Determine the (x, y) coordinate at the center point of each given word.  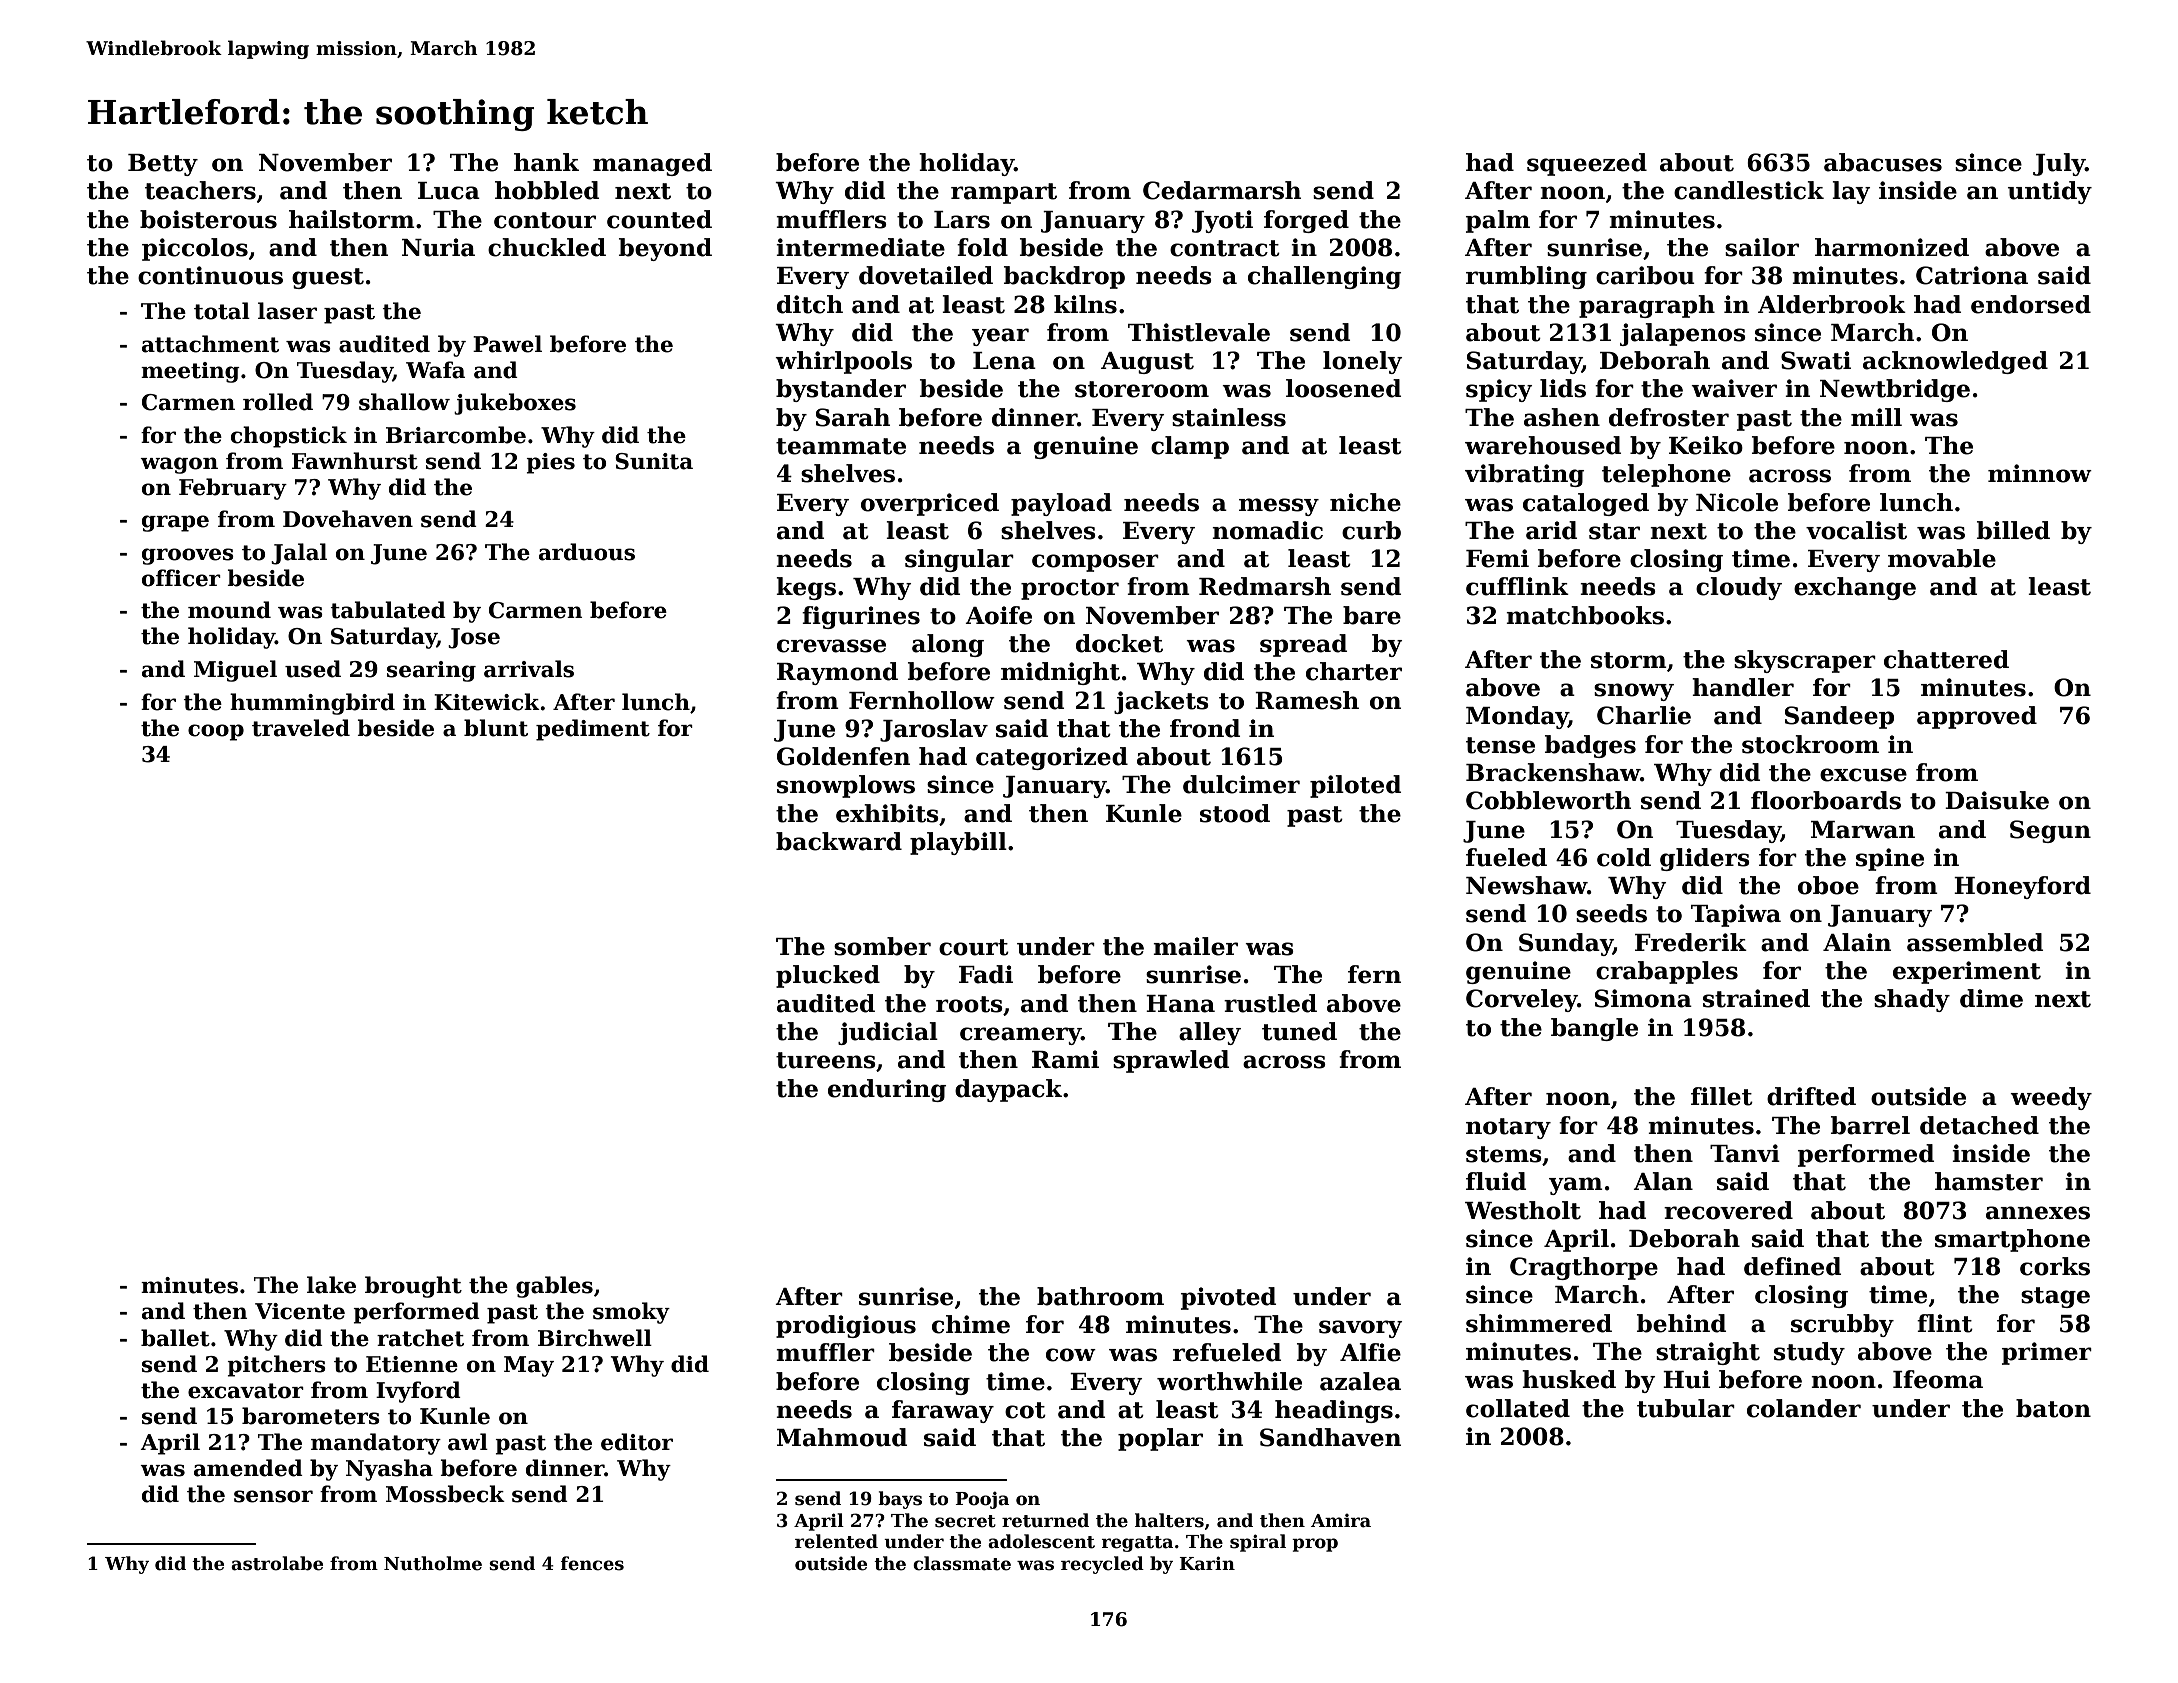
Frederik (1691, 942)
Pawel (507, 344)
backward (839, 841)
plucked (828, 976)
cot (1025, 1410)
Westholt (1523, 1210)
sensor (273, 1496)
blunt (496, 728)
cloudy (1739, 588)
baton (2053, 1408)
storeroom (1142, 389)
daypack (1008, 1090)
